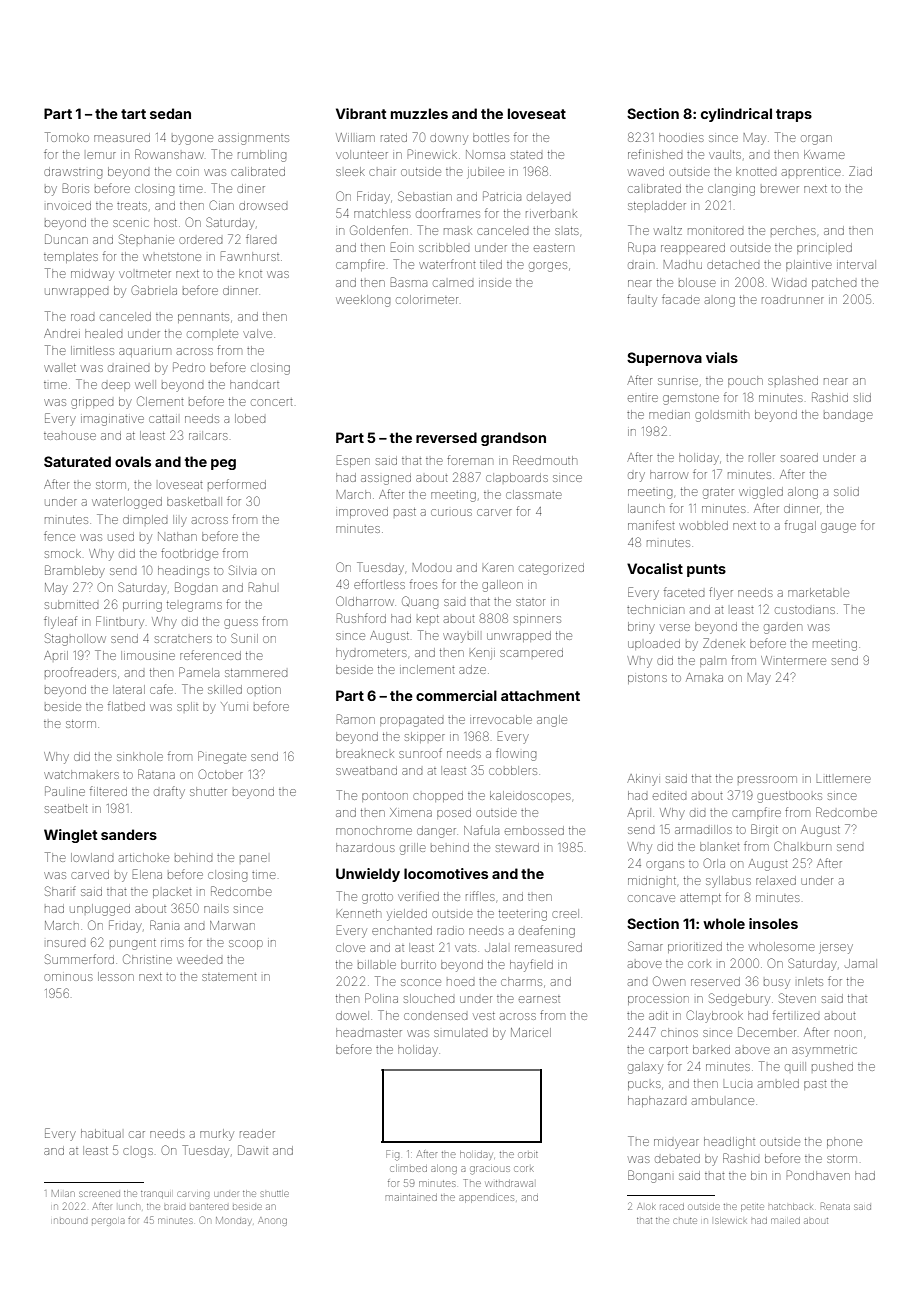  Describe the element at coordinates (253, 140) in the screenshot. I see `assignments` at that location.
